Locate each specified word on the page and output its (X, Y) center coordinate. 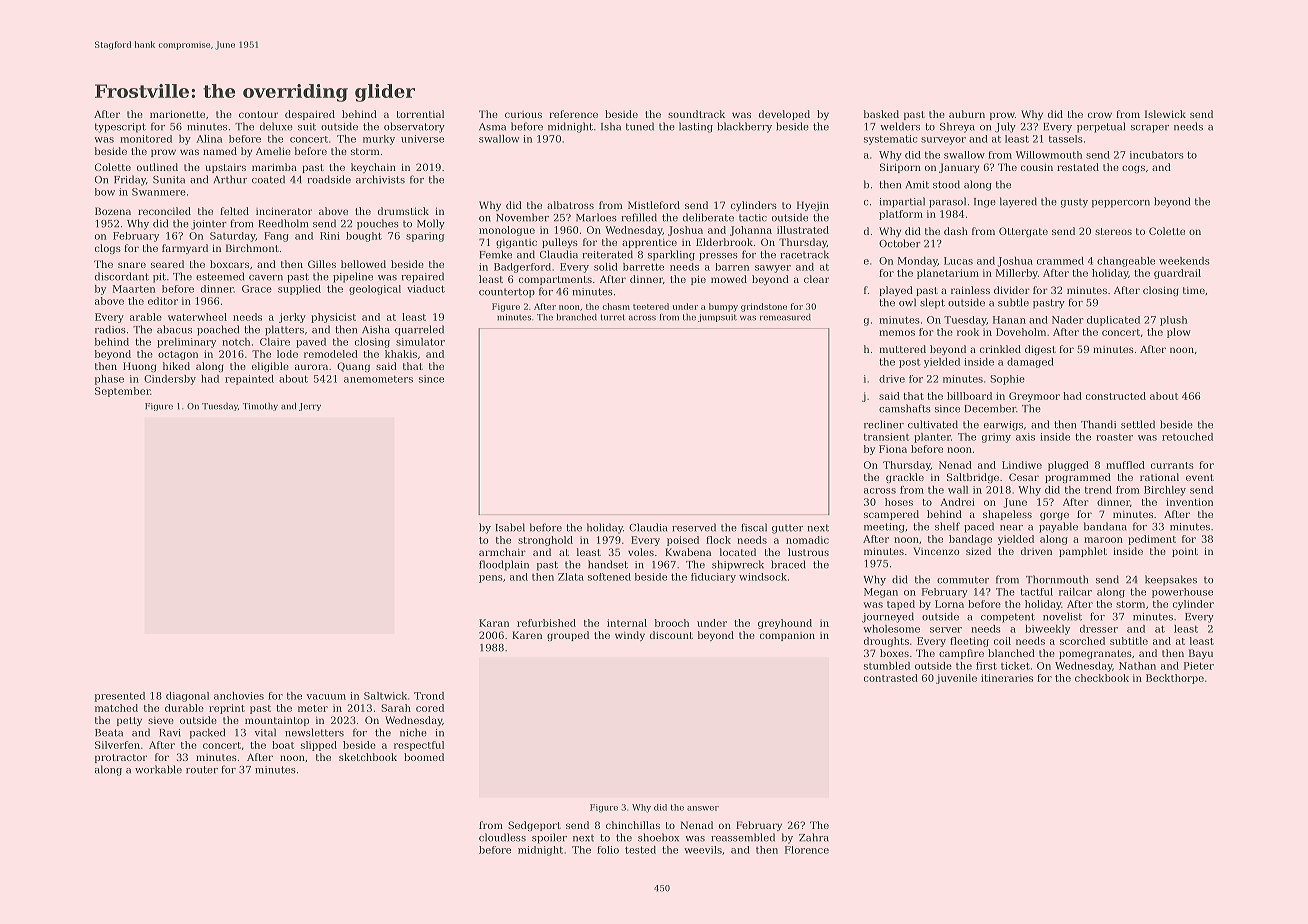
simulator (420, 342)
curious (523, 114)
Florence (807, 850)
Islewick (1165, 114)
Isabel (510, 527)
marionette (177, 114)
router (202, 770)
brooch (672, 623)
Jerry (310, 407)
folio (608, 850)
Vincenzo (936, 551)
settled (1138, 424)
